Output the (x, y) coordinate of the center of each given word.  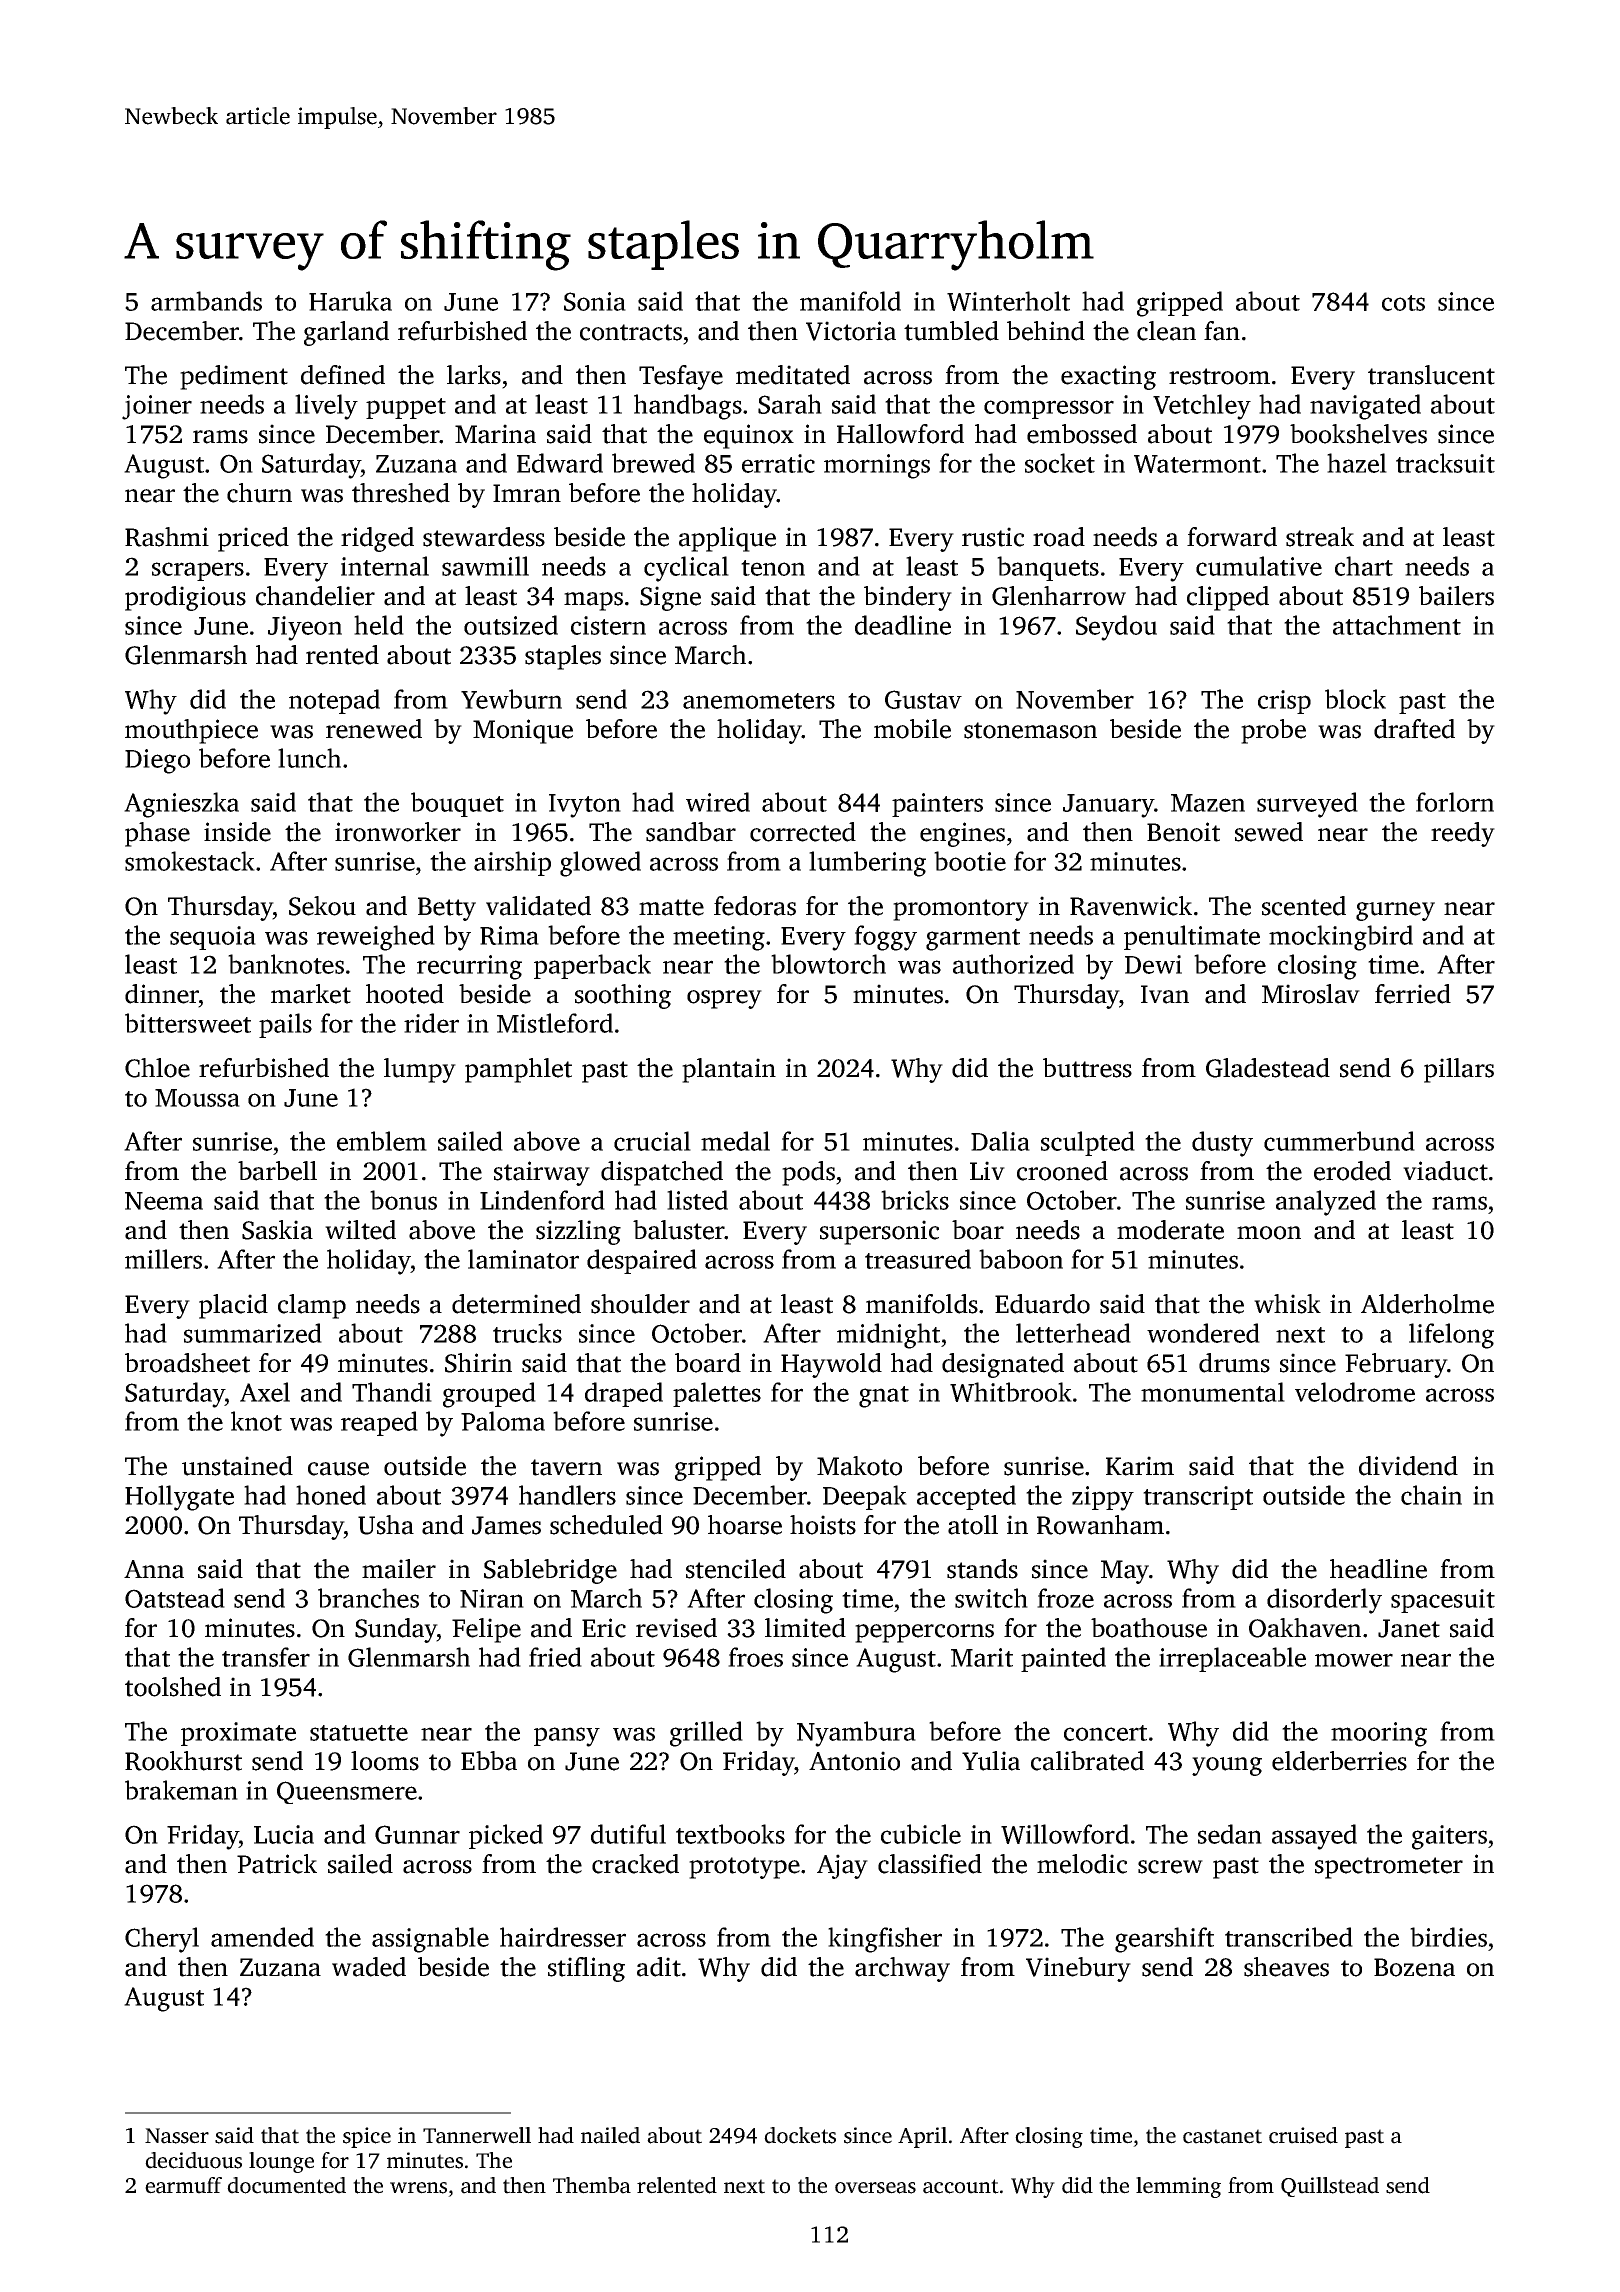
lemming (1178, 2187)
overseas (875, 2188)
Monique (523, 731)
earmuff (183, 2185)
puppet (406, 408)
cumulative (1259, 566)
